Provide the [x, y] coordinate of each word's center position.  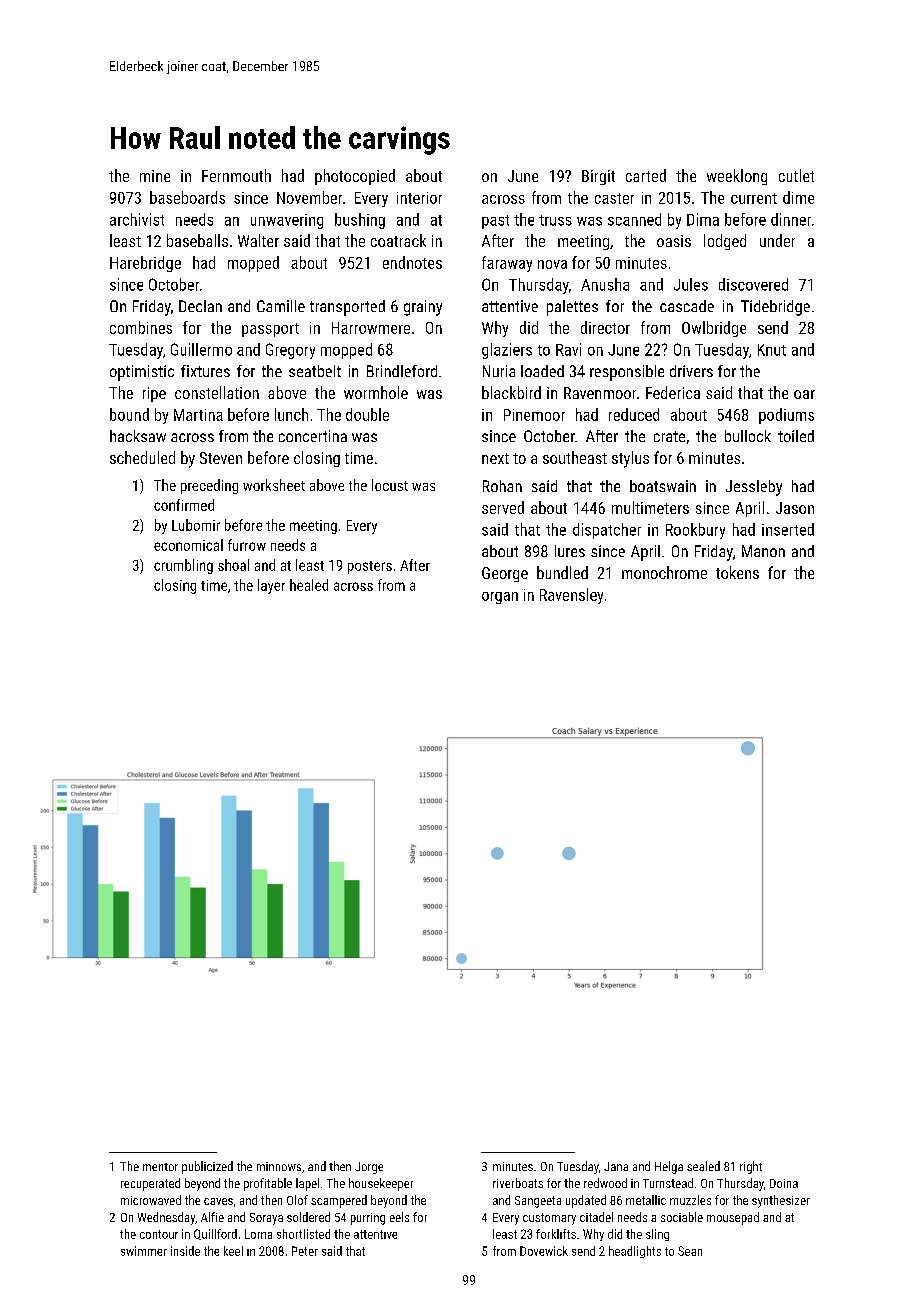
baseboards [187, 197]
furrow [247, 545]
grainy [423, 308]
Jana [616, 1166]
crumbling [183, 566]
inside [185, 1251]
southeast [575, 457]
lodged [725, 242]
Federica [673, 392]
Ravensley [571, 596]
